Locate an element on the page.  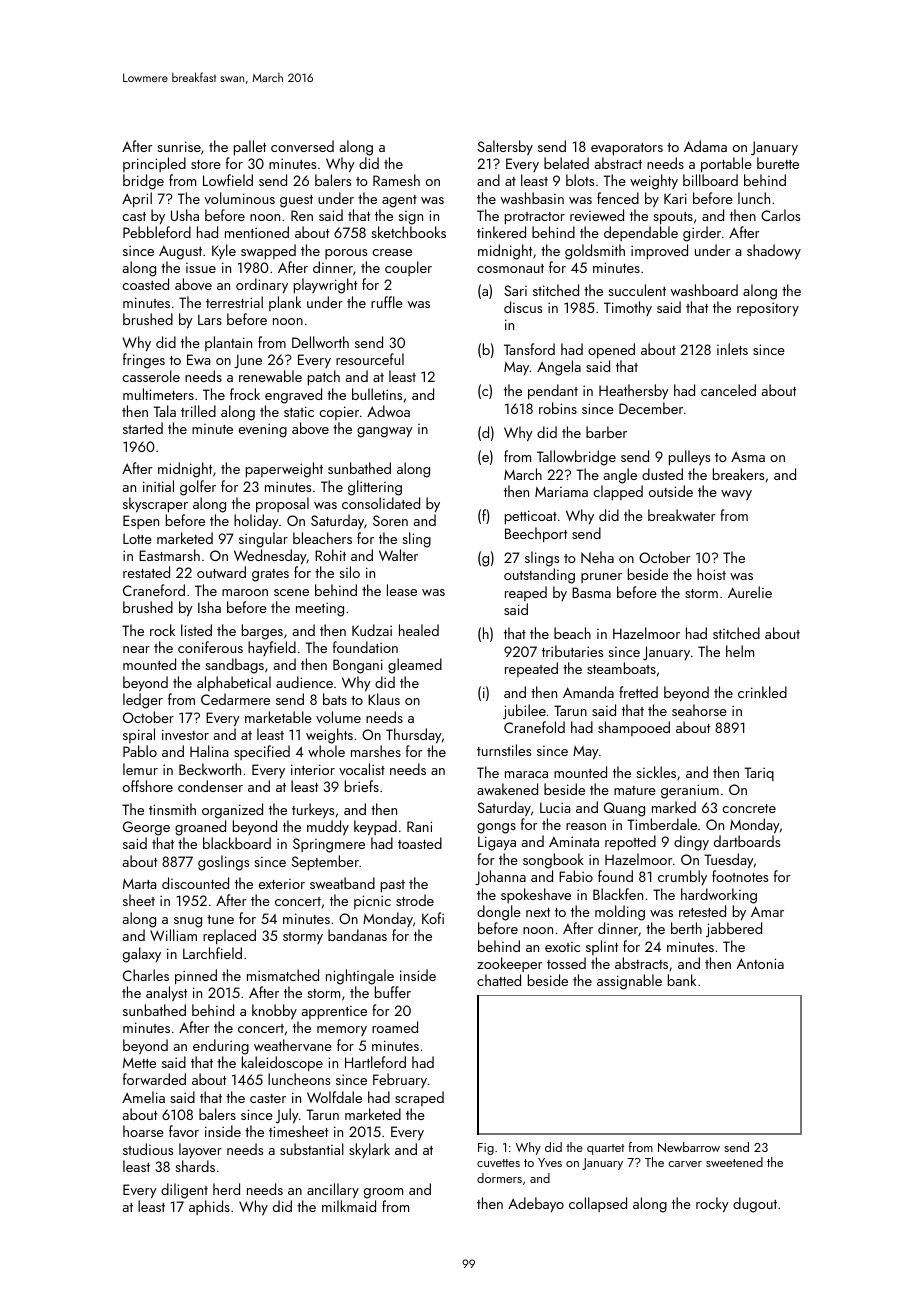
Adebayo is located at coordinates (536, 1204).
